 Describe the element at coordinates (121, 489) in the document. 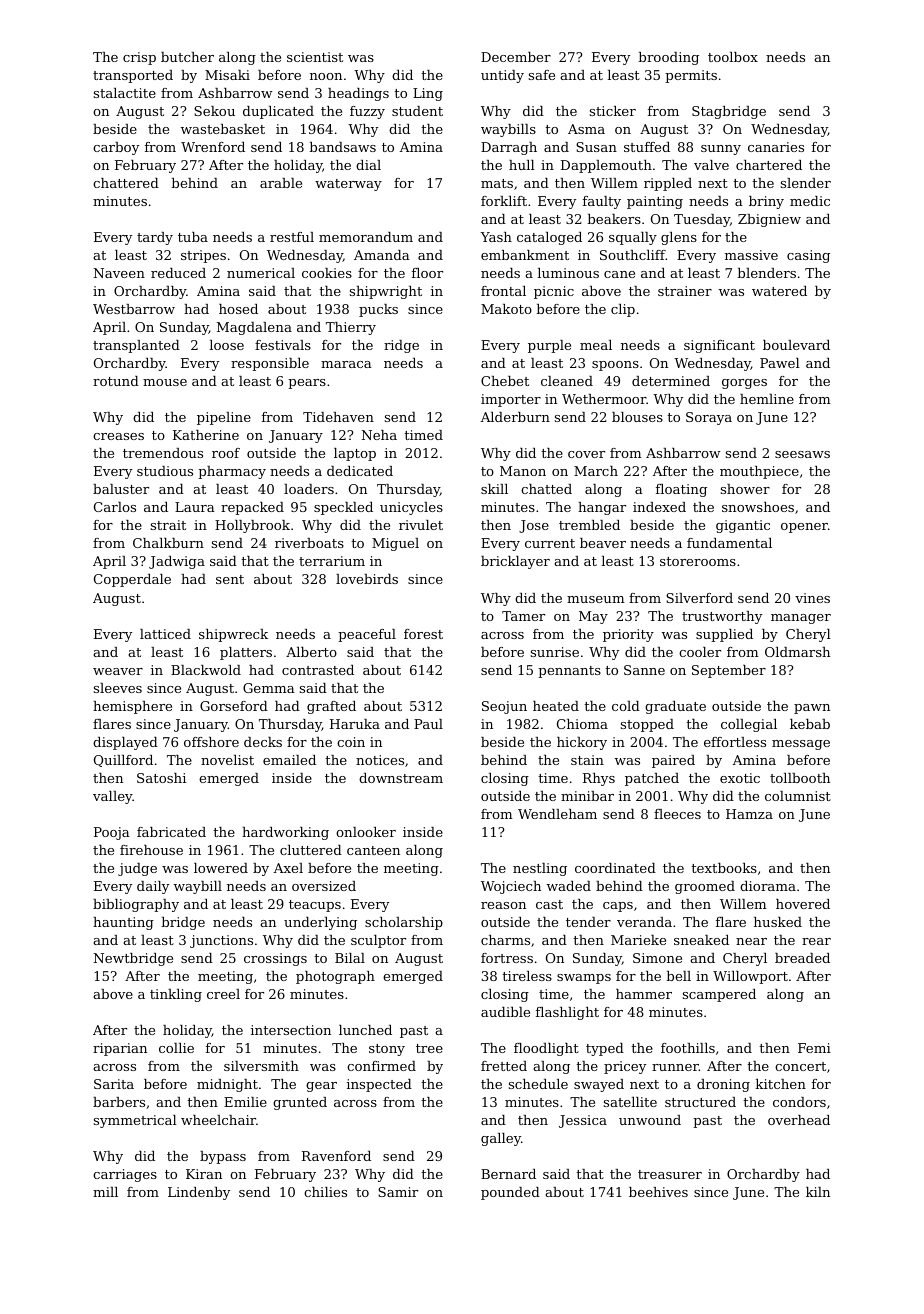

I see `baluster` at that location.
